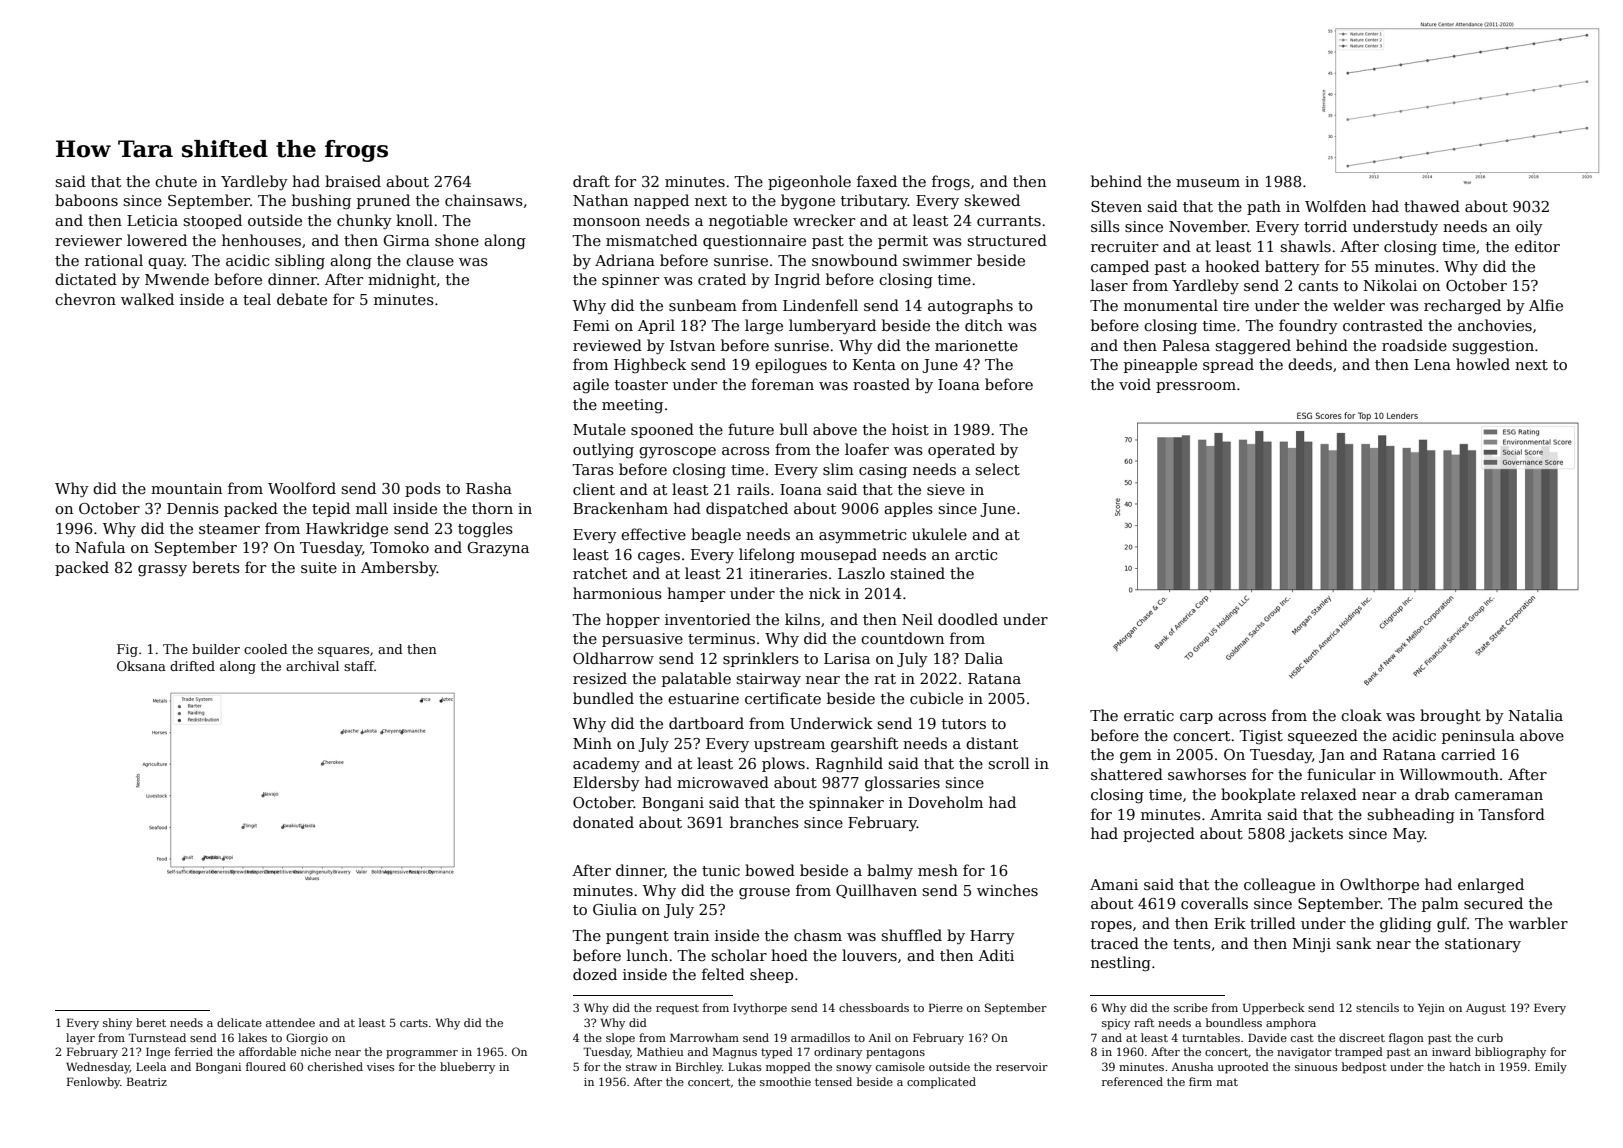 The width and height of the screenshot is (1623, 1148). I want to click on quay, so click(166, 264).
